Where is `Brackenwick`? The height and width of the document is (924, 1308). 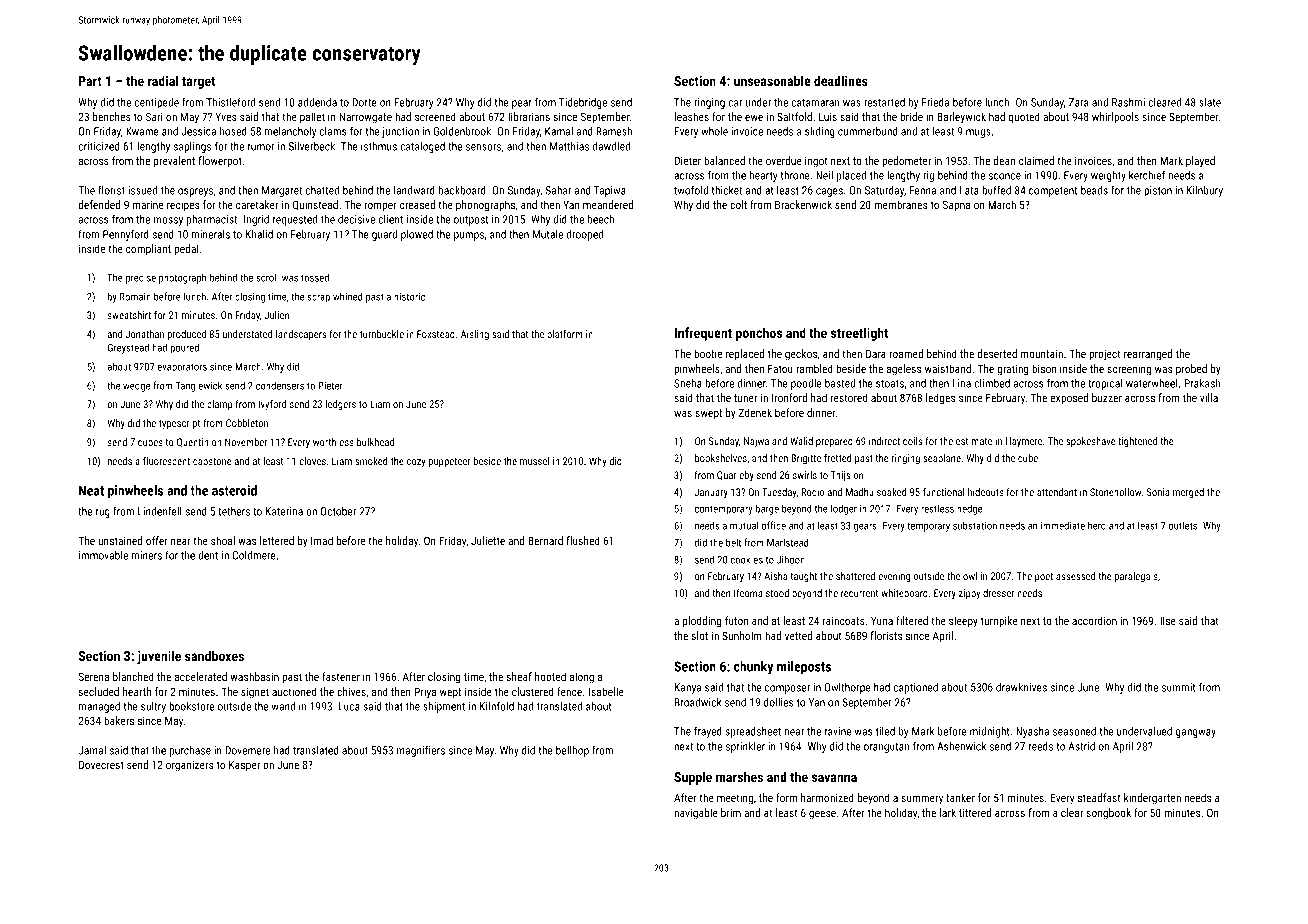
Brackenwick is located at coordinates (803, 204).
